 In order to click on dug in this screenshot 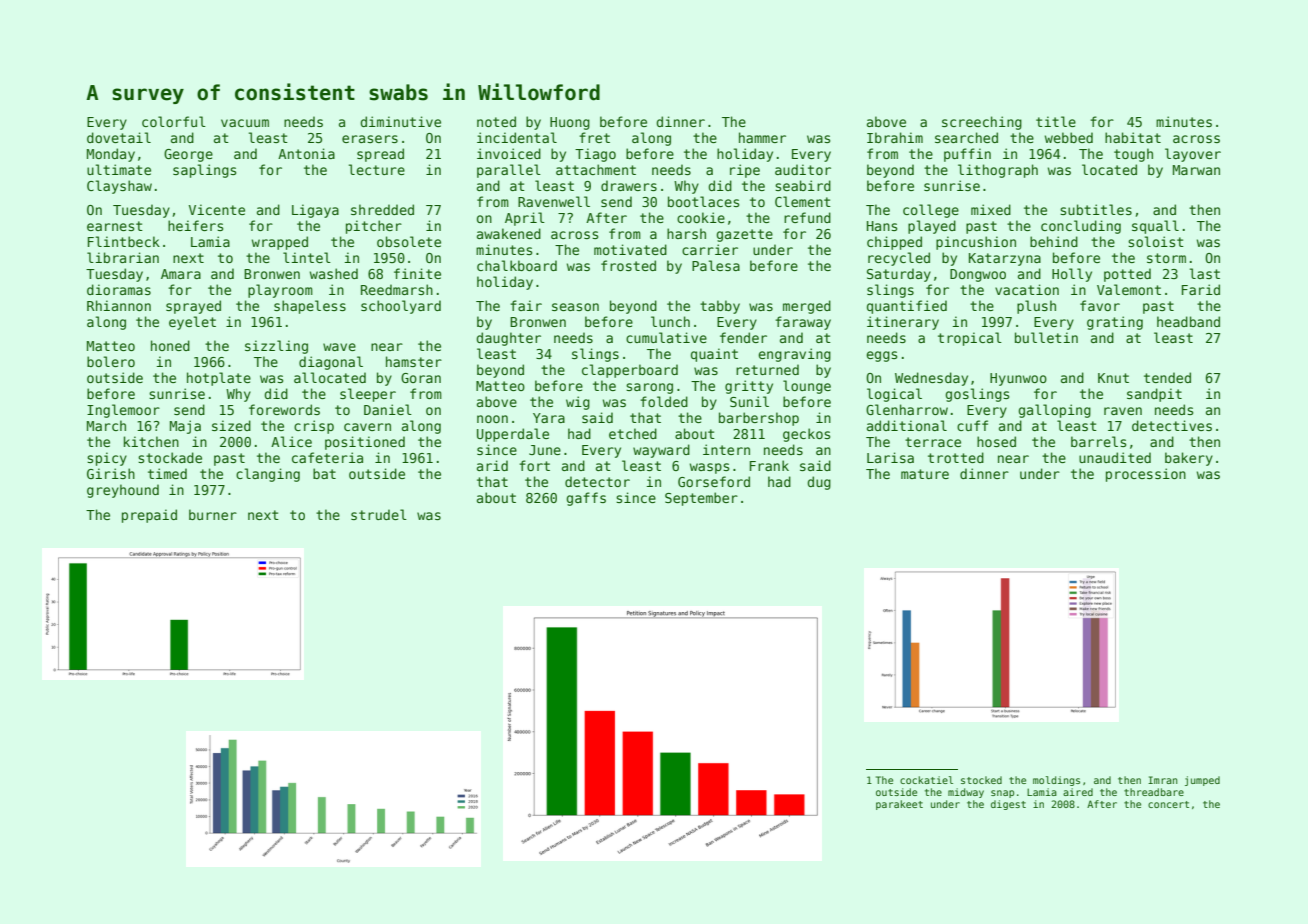, I will do `click(819, 483)`.
